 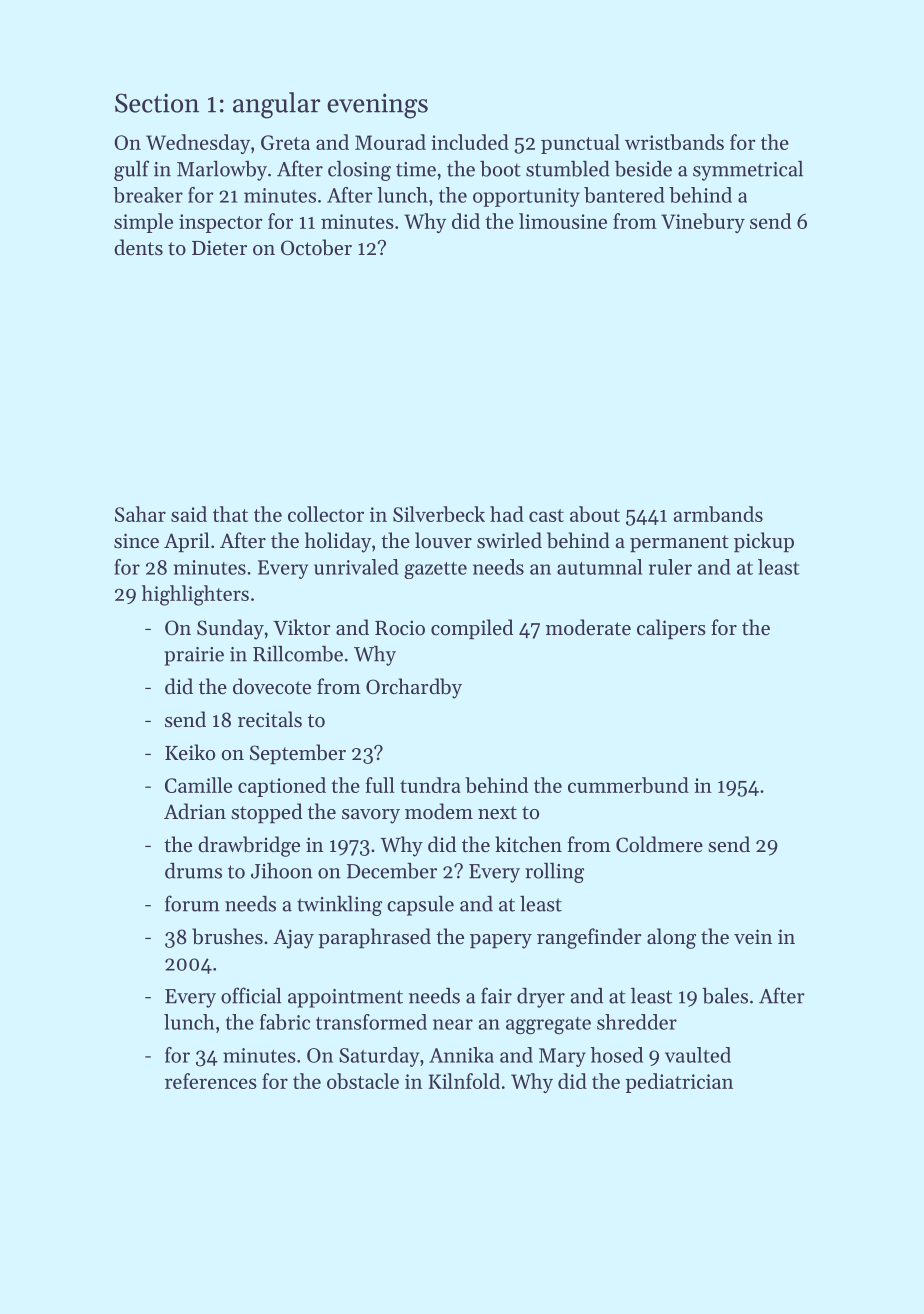 What do you see at coordinates (374, 938) in the screenshot?
I see `paraphrased` at bounding box center [374, 938].
